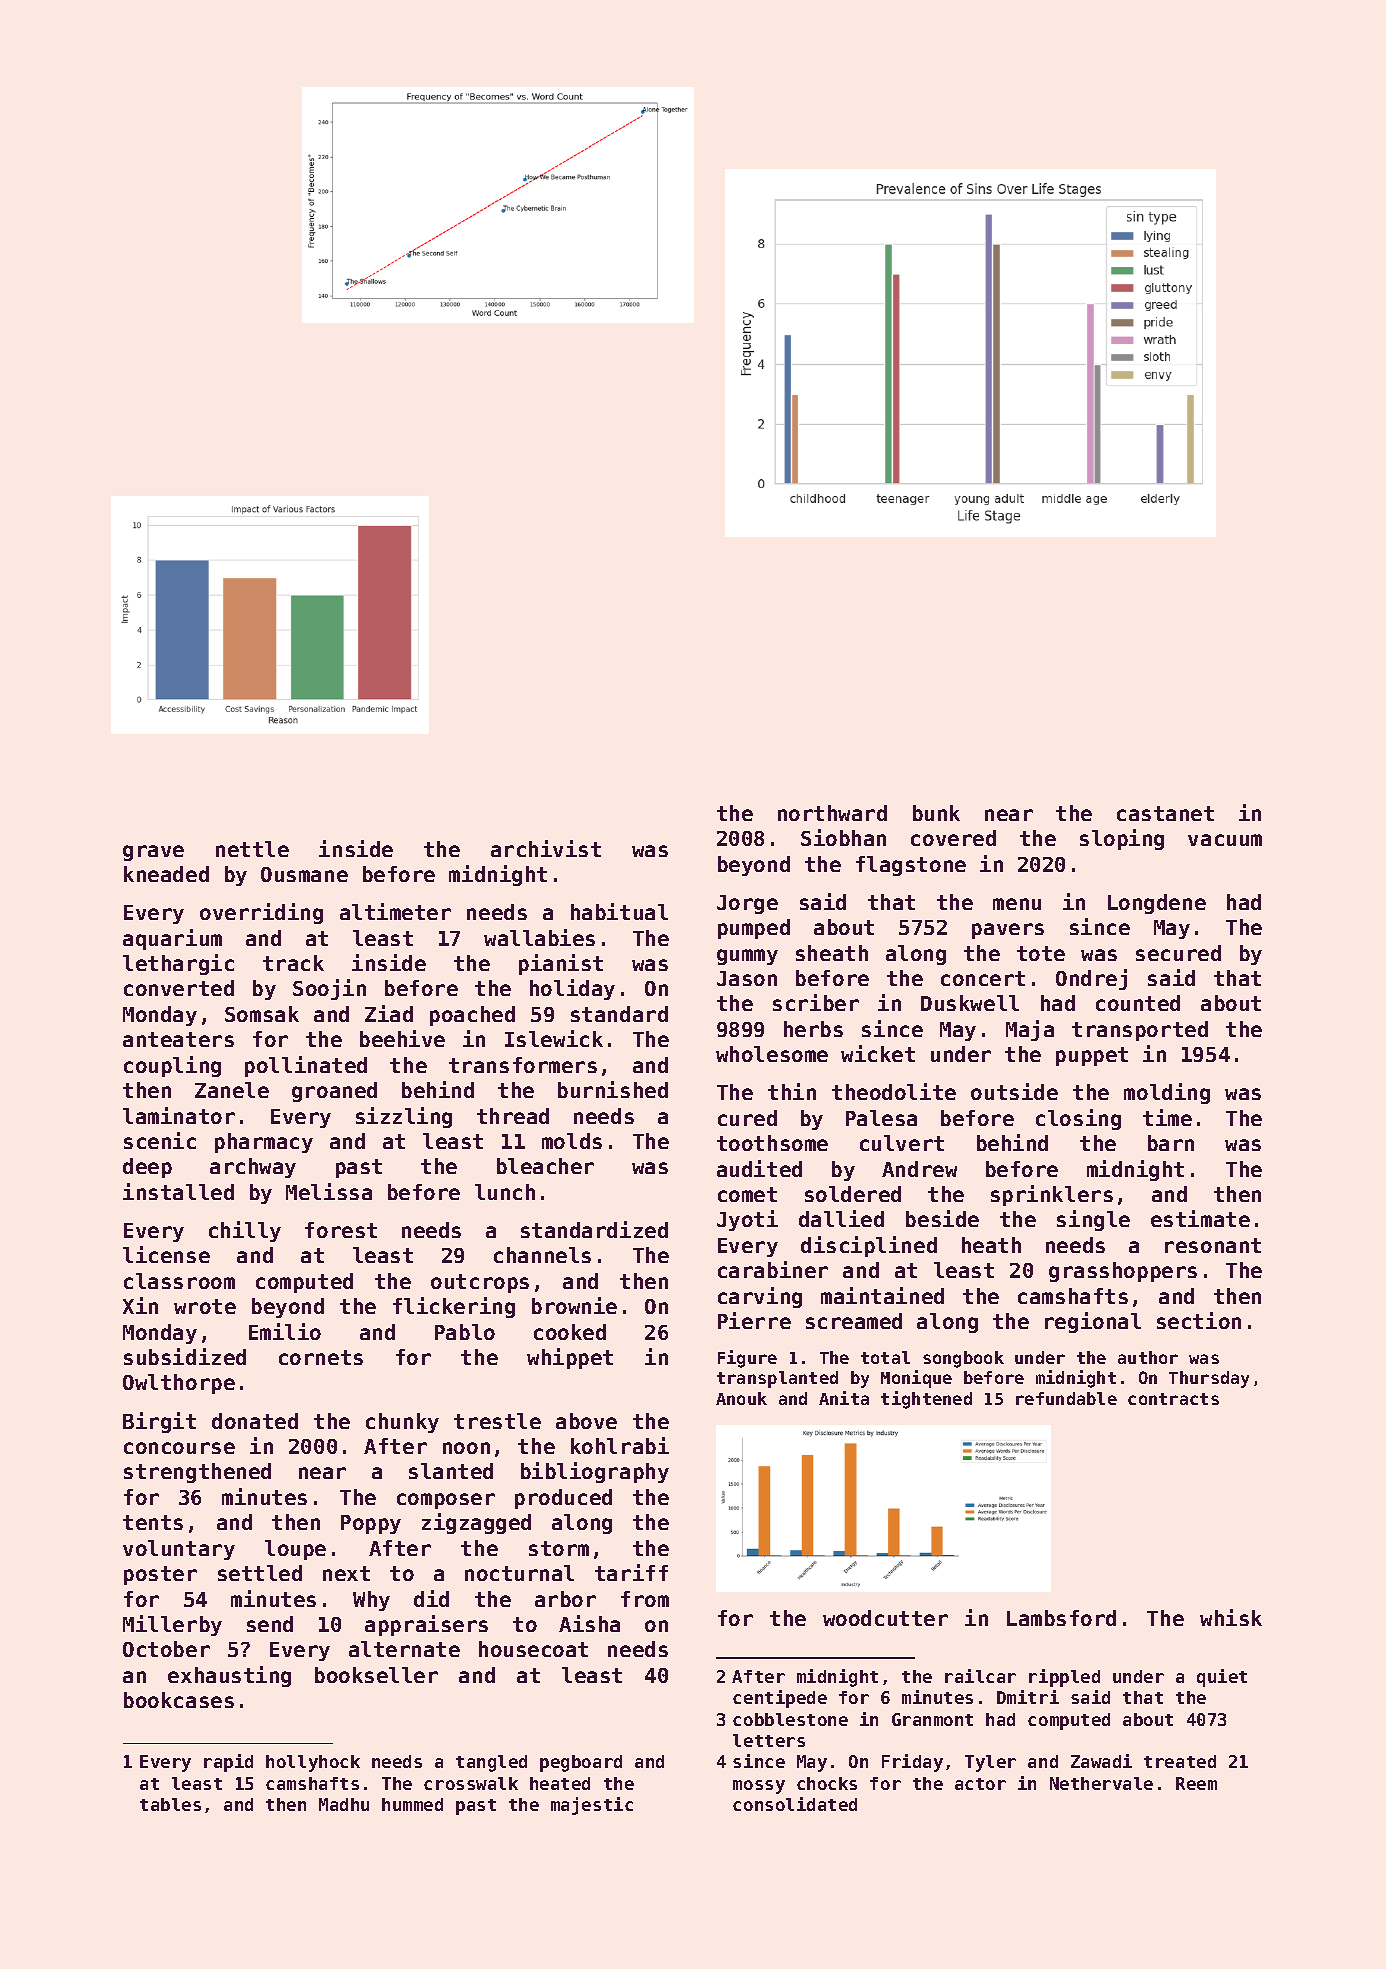  What do you see at coordinates (1140, 1031) in the screenshot?
I see `transported` at bounding box center [1140, 1031].
